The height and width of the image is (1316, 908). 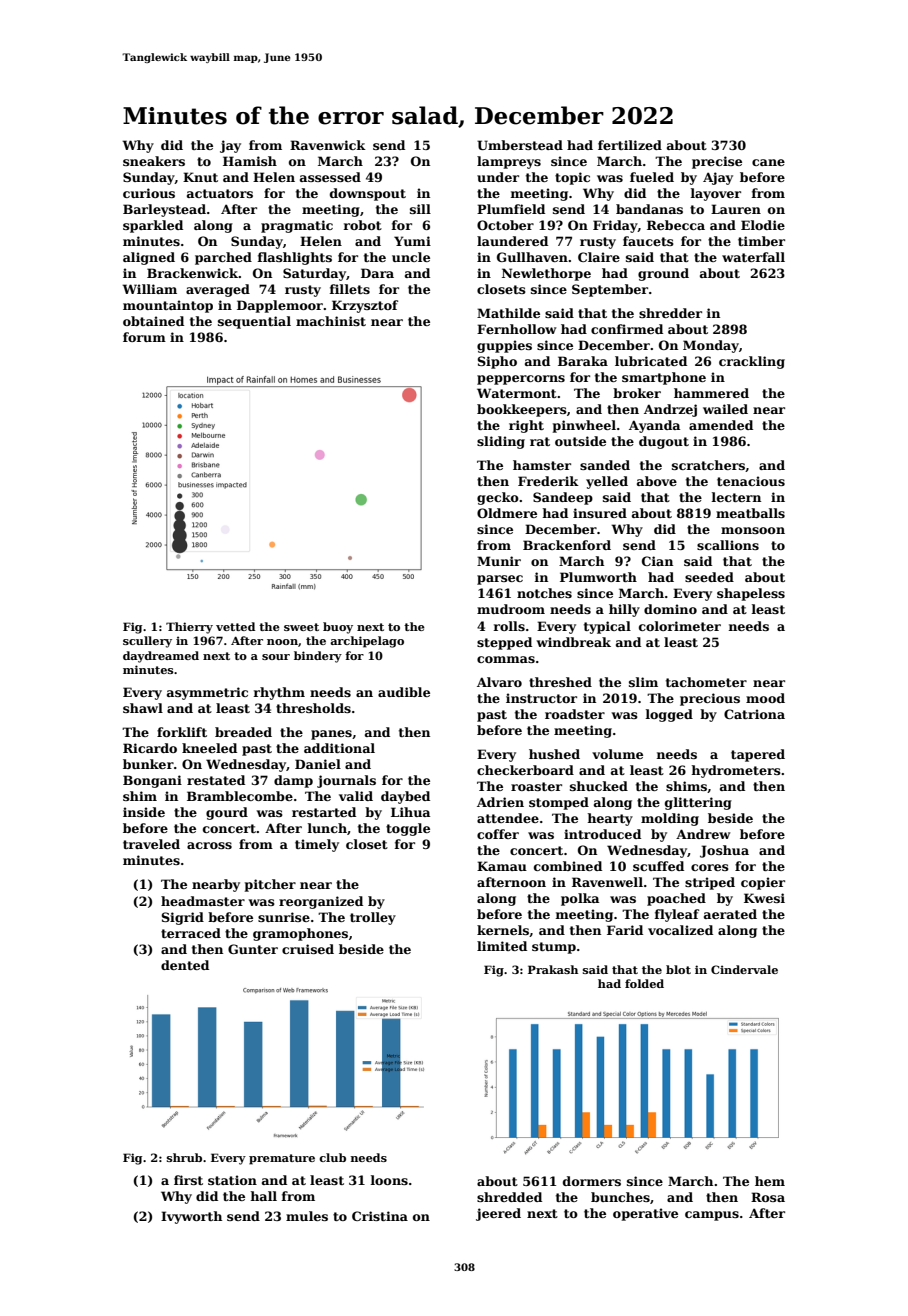 What do you see at coordinates (411, 257) in the image?
I see `uncle` at bounding box center [411, 257].
